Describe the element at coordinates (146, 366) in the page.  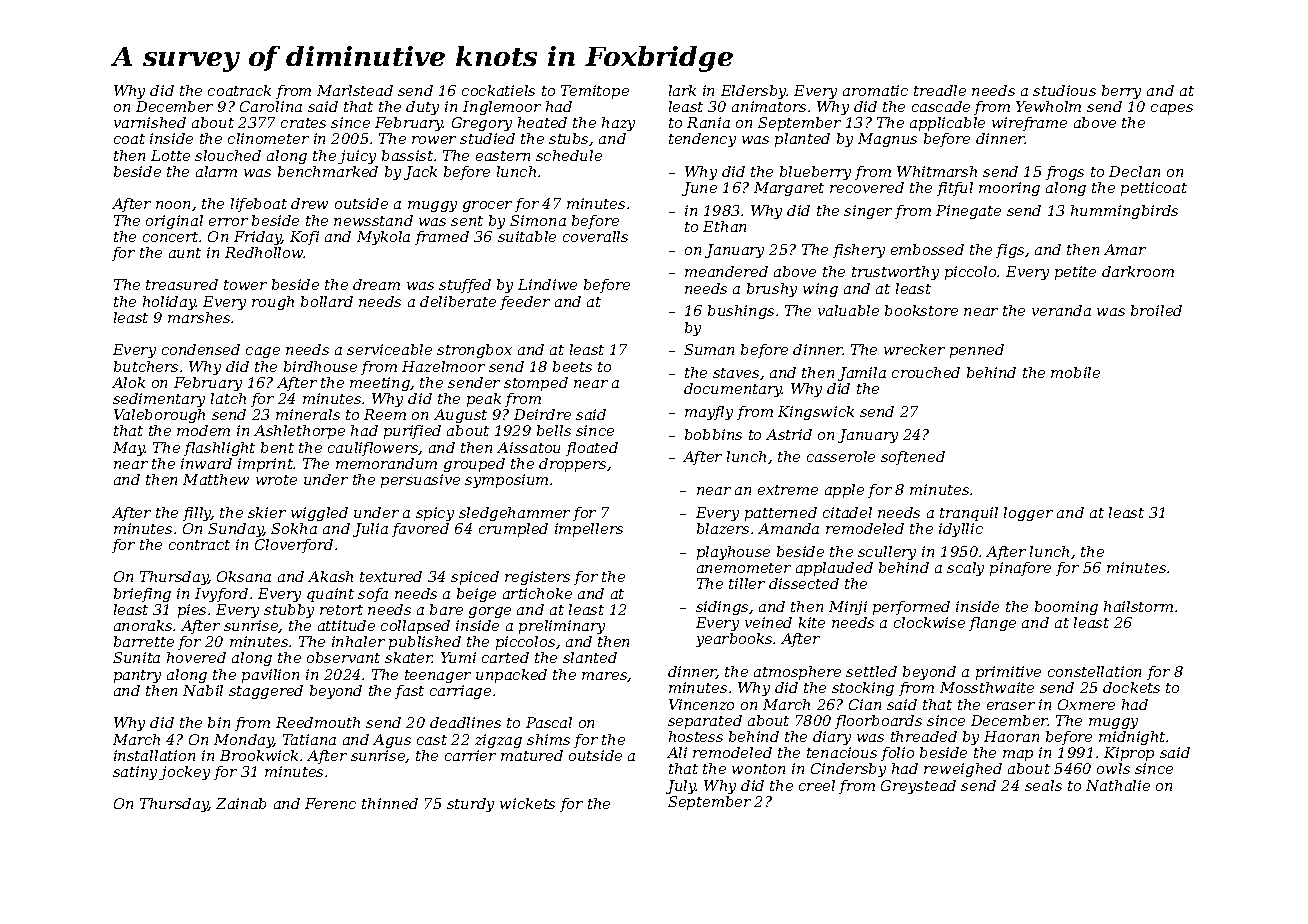
I see `butchers` at that location.
